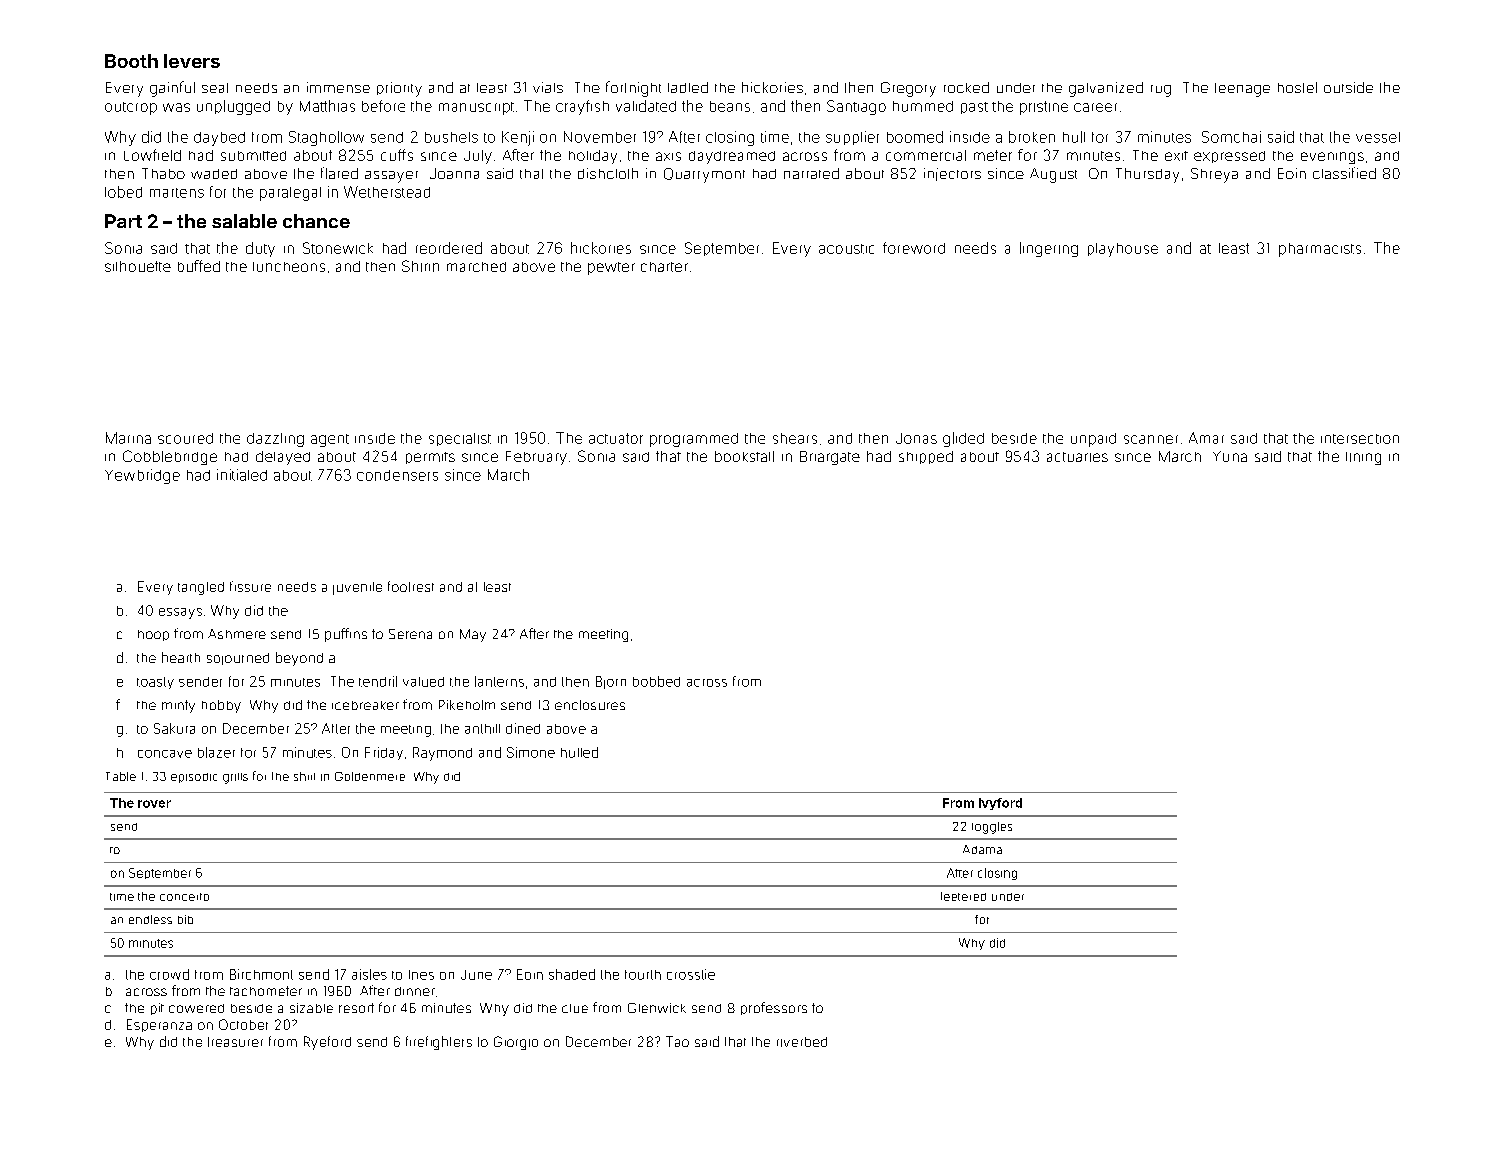 Image resolution: width=1505 pixels, height=1163 pixels. What do you see at coordinates (221, 706) in the screenshot?
I see `hobby` at bounding box center [221, 706].
